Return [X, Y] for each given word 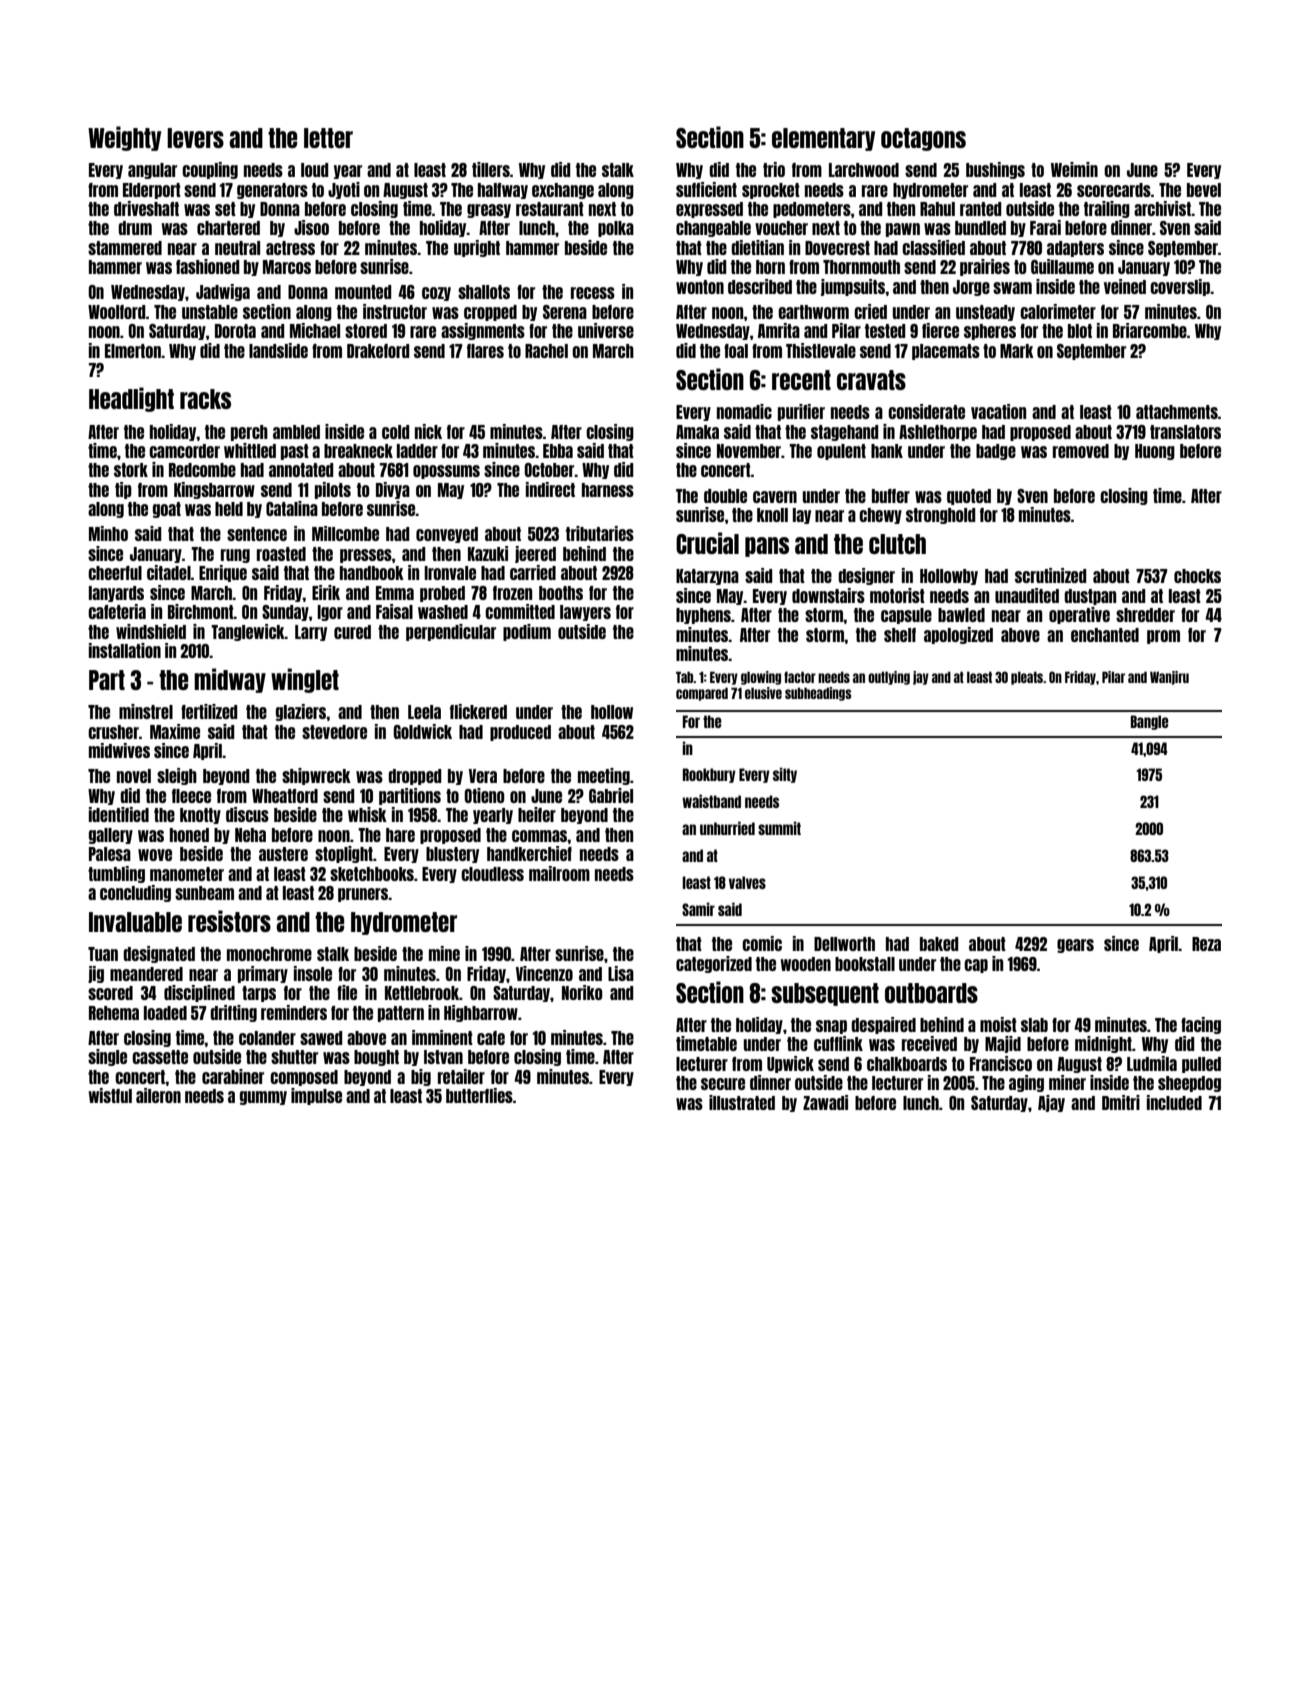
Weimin [1074, 169]
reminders [294, 1012]
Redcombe [202, 470]
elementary [823, 139]
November [749, 451]
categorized [714, 964]
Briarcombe [1150, 330]
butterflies [479, 1095]
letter [328, 138]
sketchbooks [372, 874]
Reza [1206, 944]
